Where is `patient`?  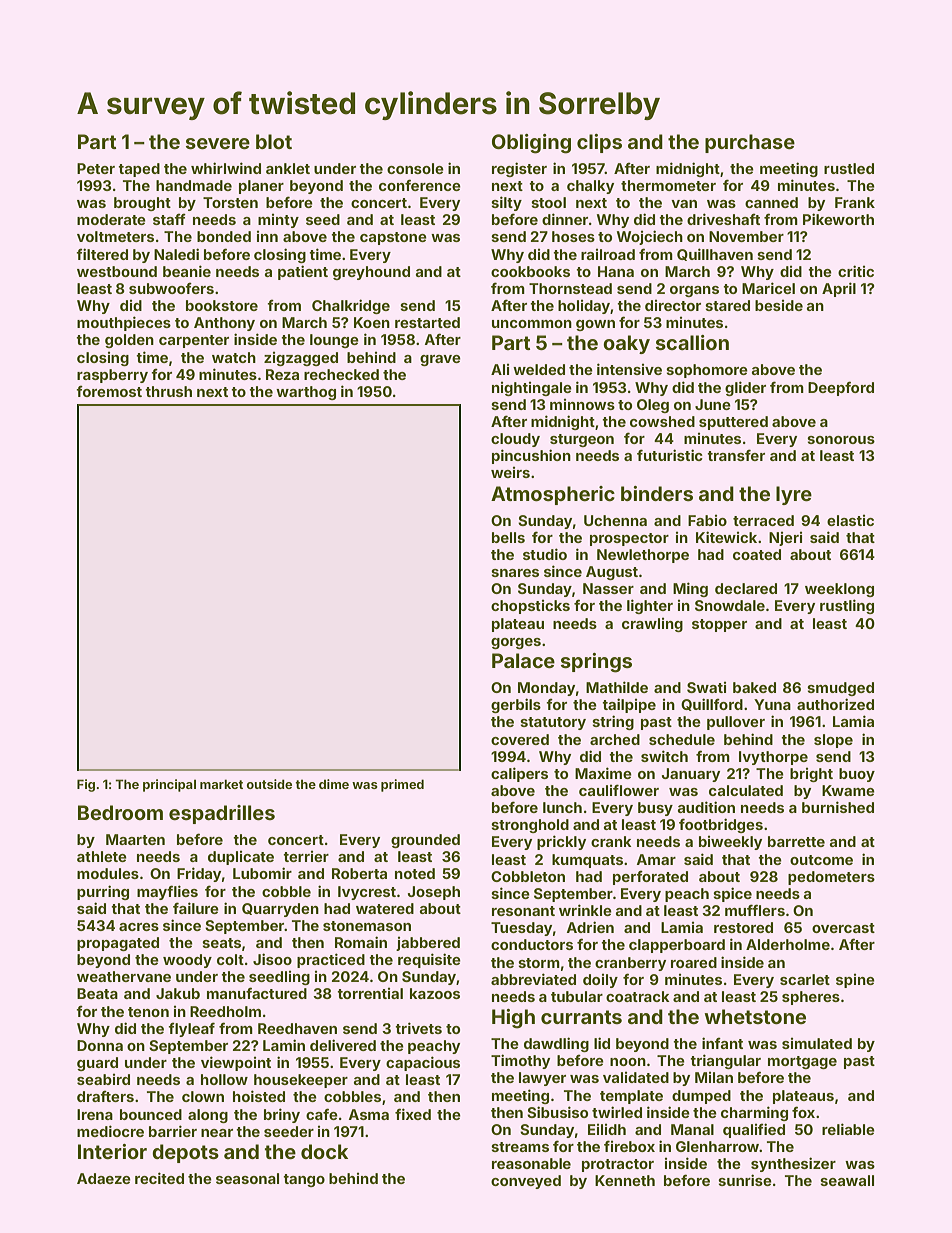
patient is located at coordinates (303, 272).
